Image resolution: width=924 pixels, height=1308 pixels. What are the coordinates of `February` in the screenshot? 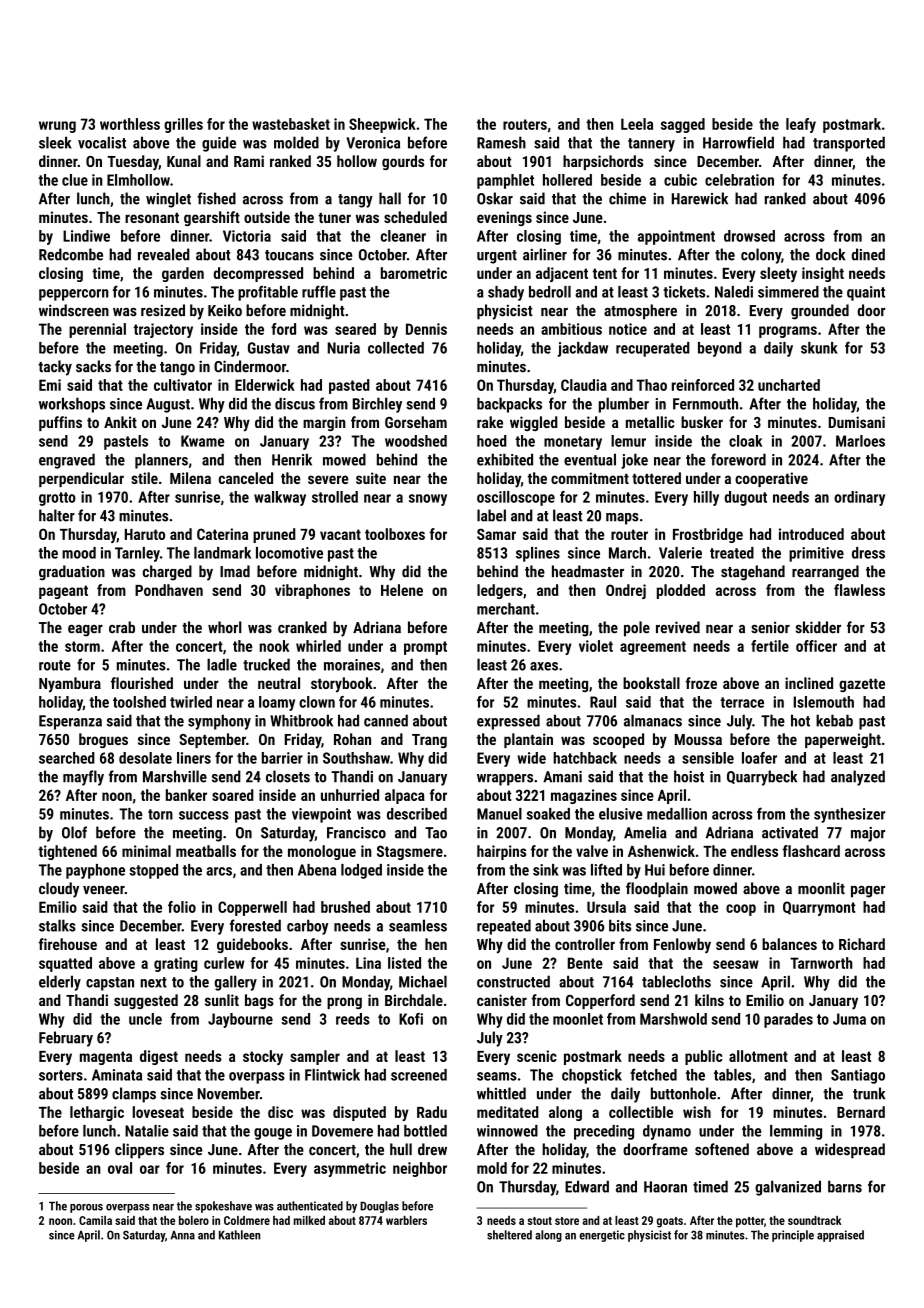 It's located at (66, 1039).
